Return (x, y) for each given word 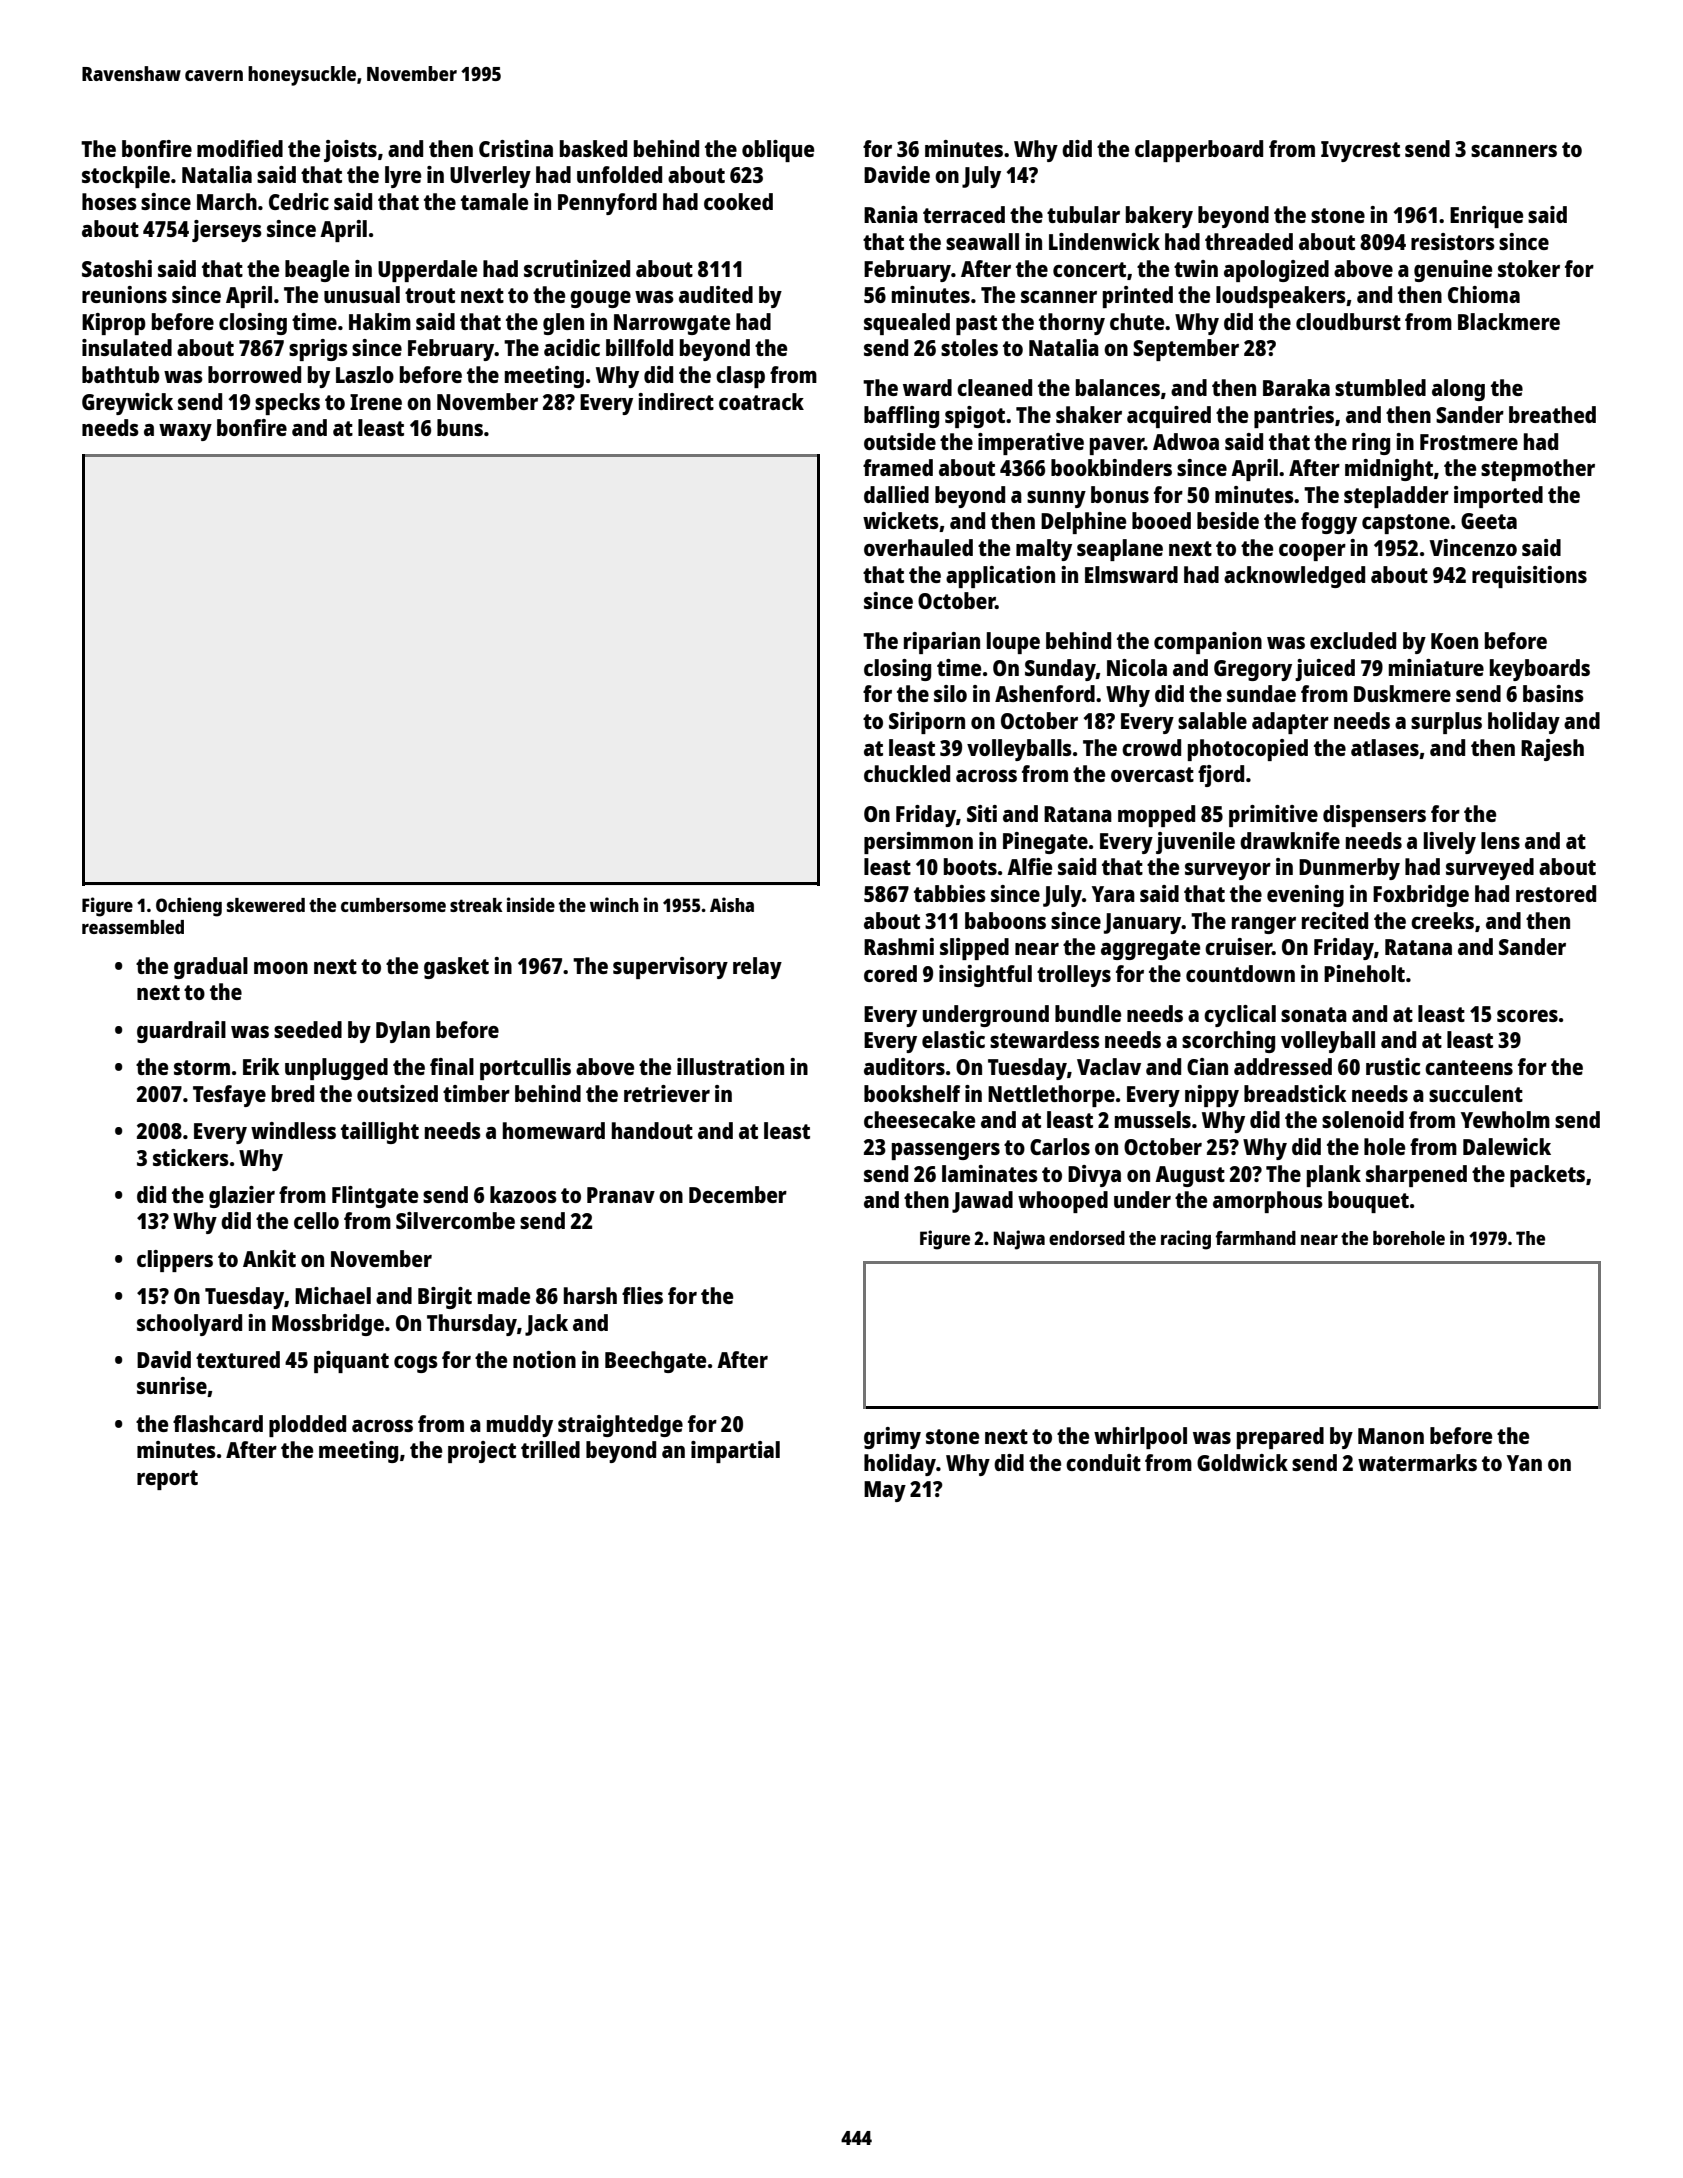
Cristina (516, 148)
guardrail (181, 1032)
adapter (1290, 723)
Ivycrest (1360, 151)
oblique (778, 151)
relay (757, 968)
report (167, 1480)
